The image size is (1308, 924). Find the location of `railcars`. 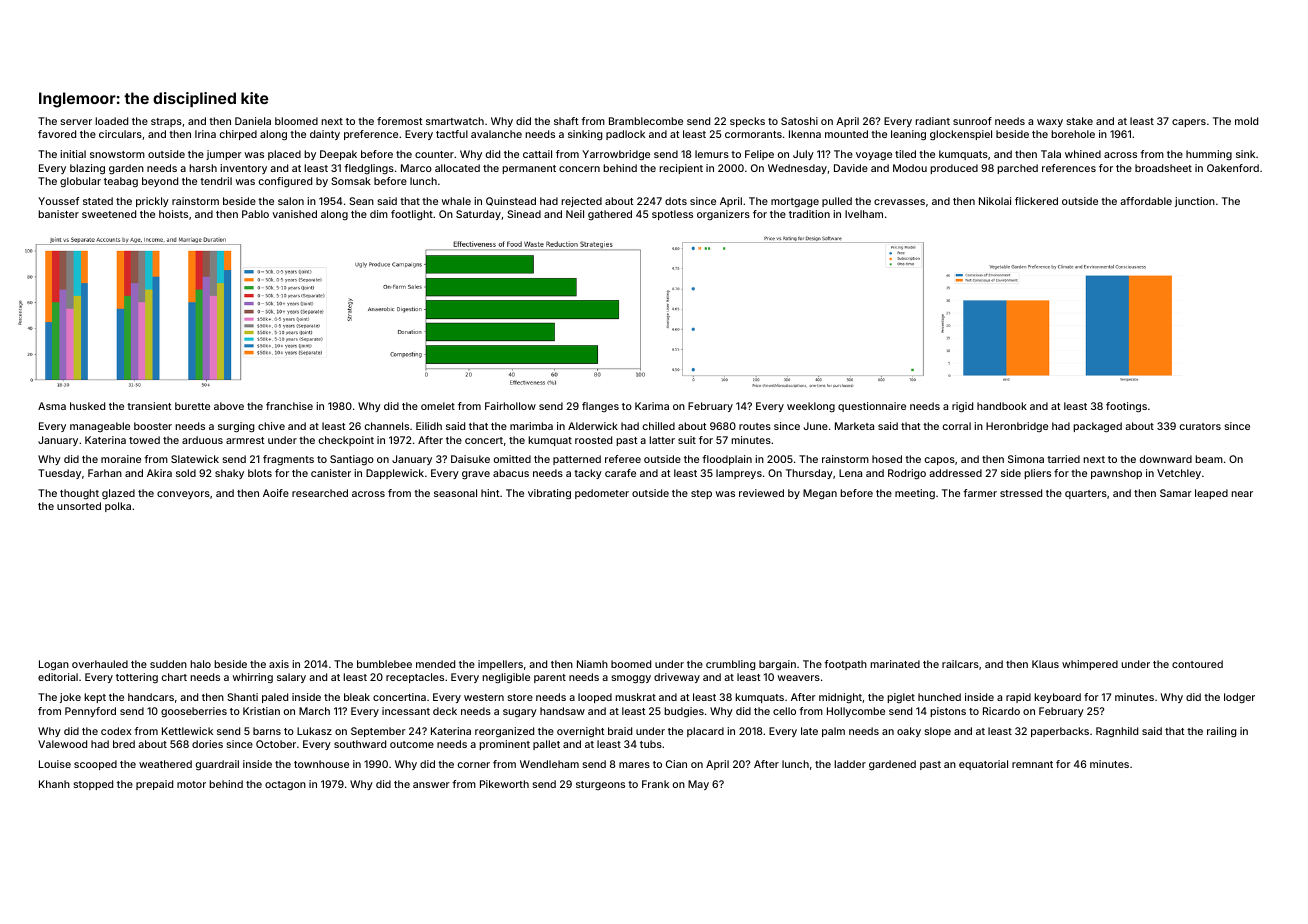

railcars is located at coordinates (960, 664).
